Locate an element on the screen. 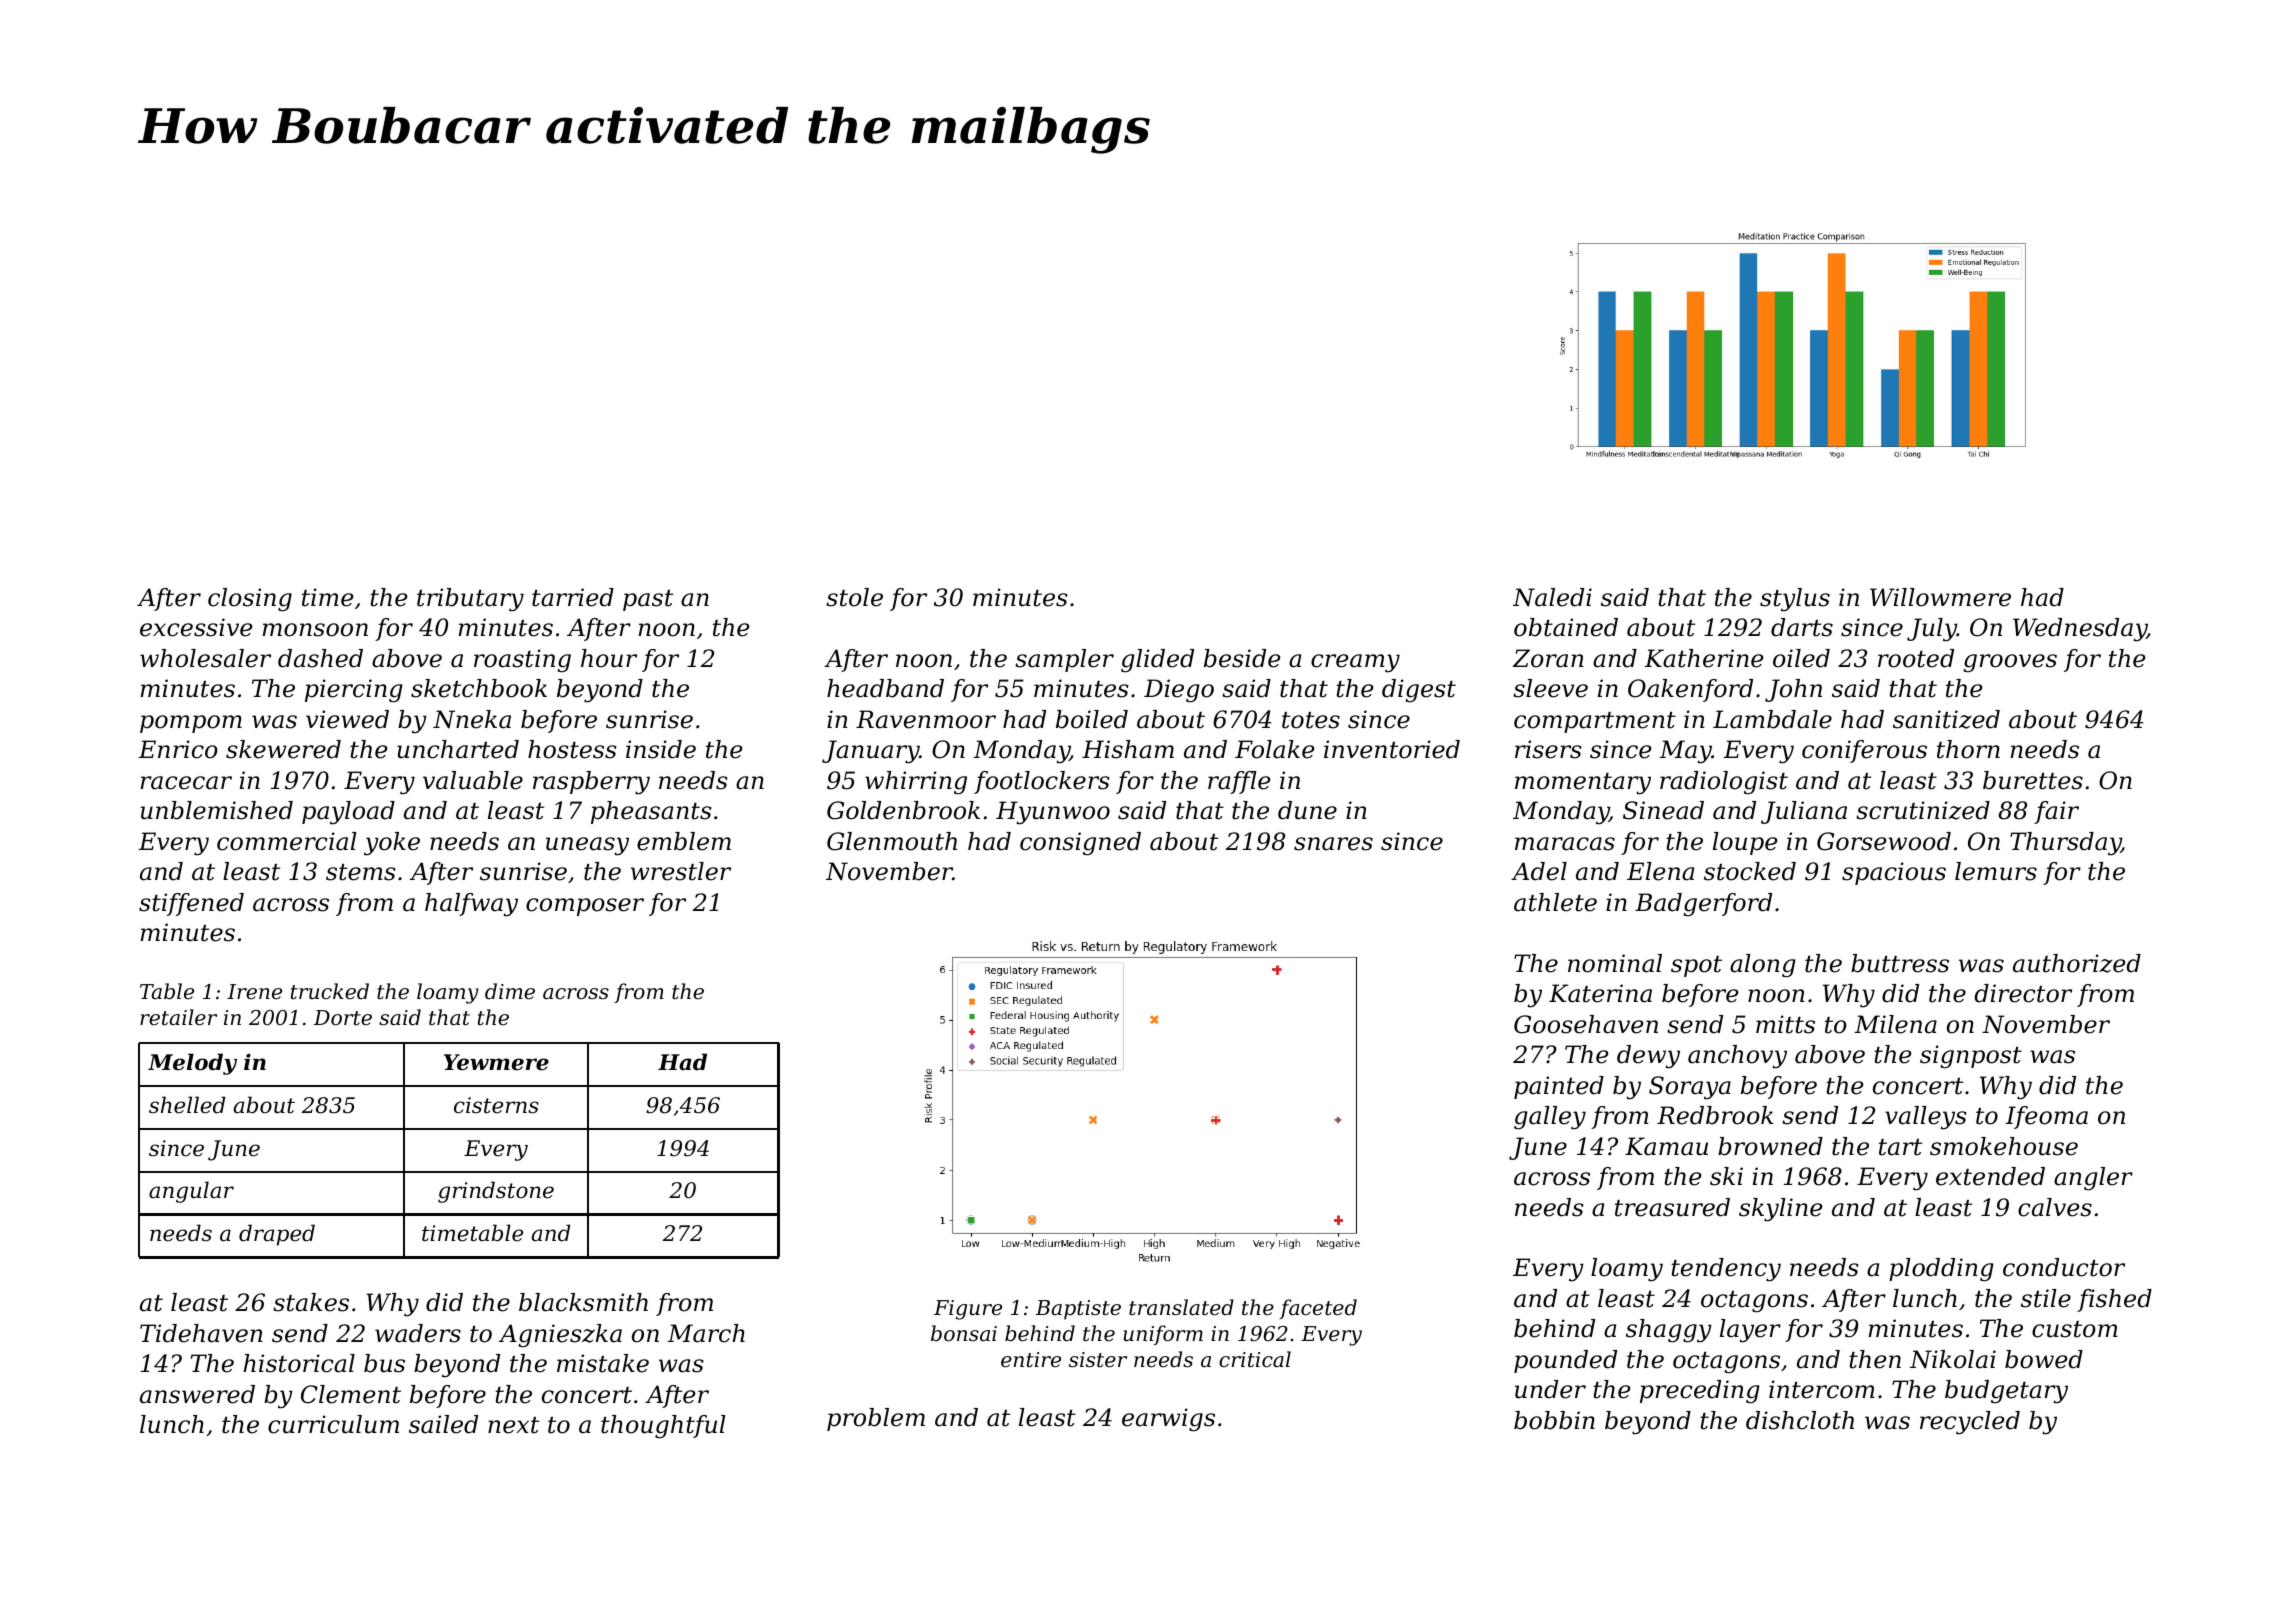 Image resolution: width=2292 pixels, height=1620 pixels. dewy is located at coordinates (1648, 1057).
